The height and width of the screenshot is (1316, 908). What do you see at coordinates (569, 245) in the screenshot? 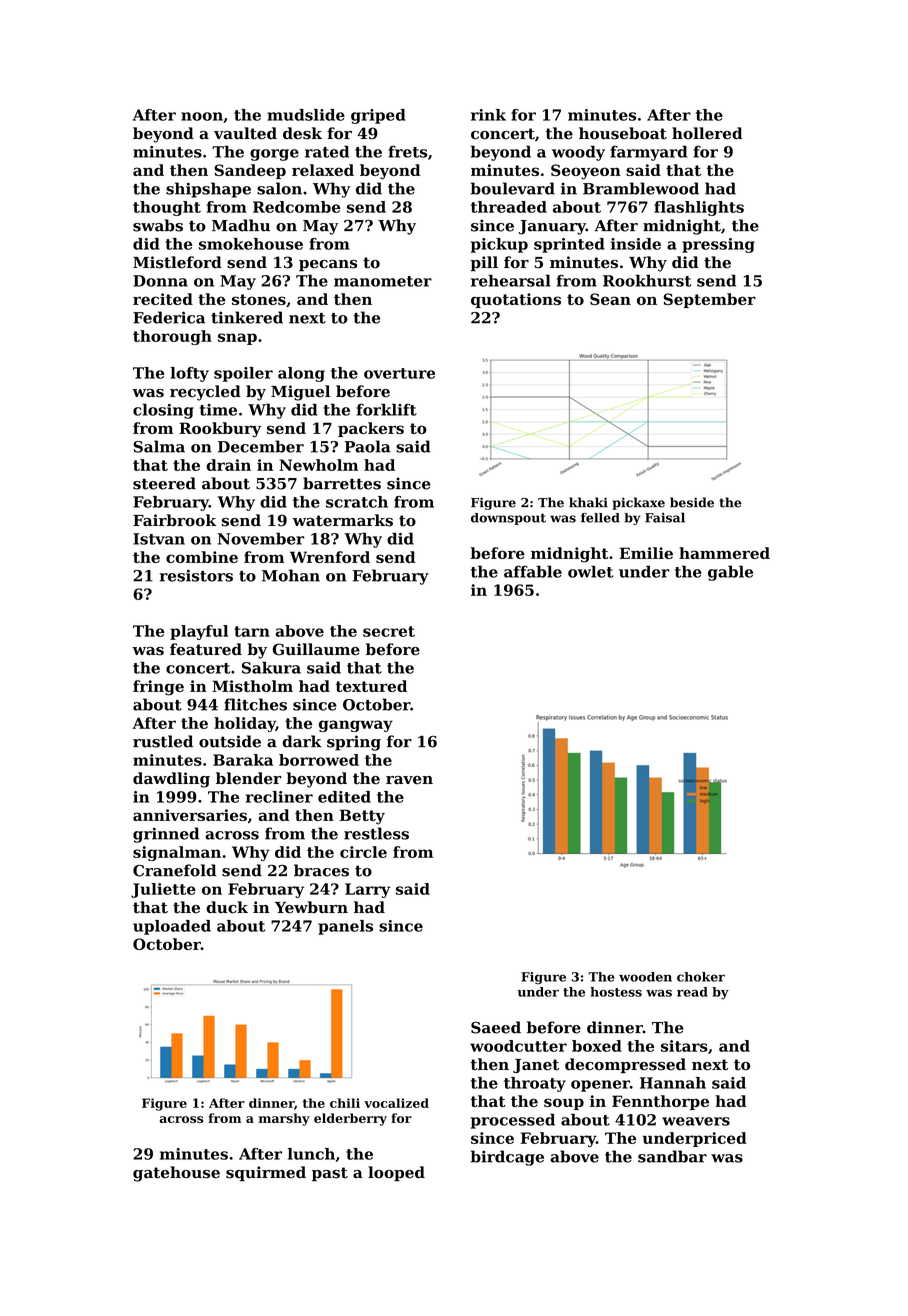
I see `sprinted` at bounding box center [569, 245].
